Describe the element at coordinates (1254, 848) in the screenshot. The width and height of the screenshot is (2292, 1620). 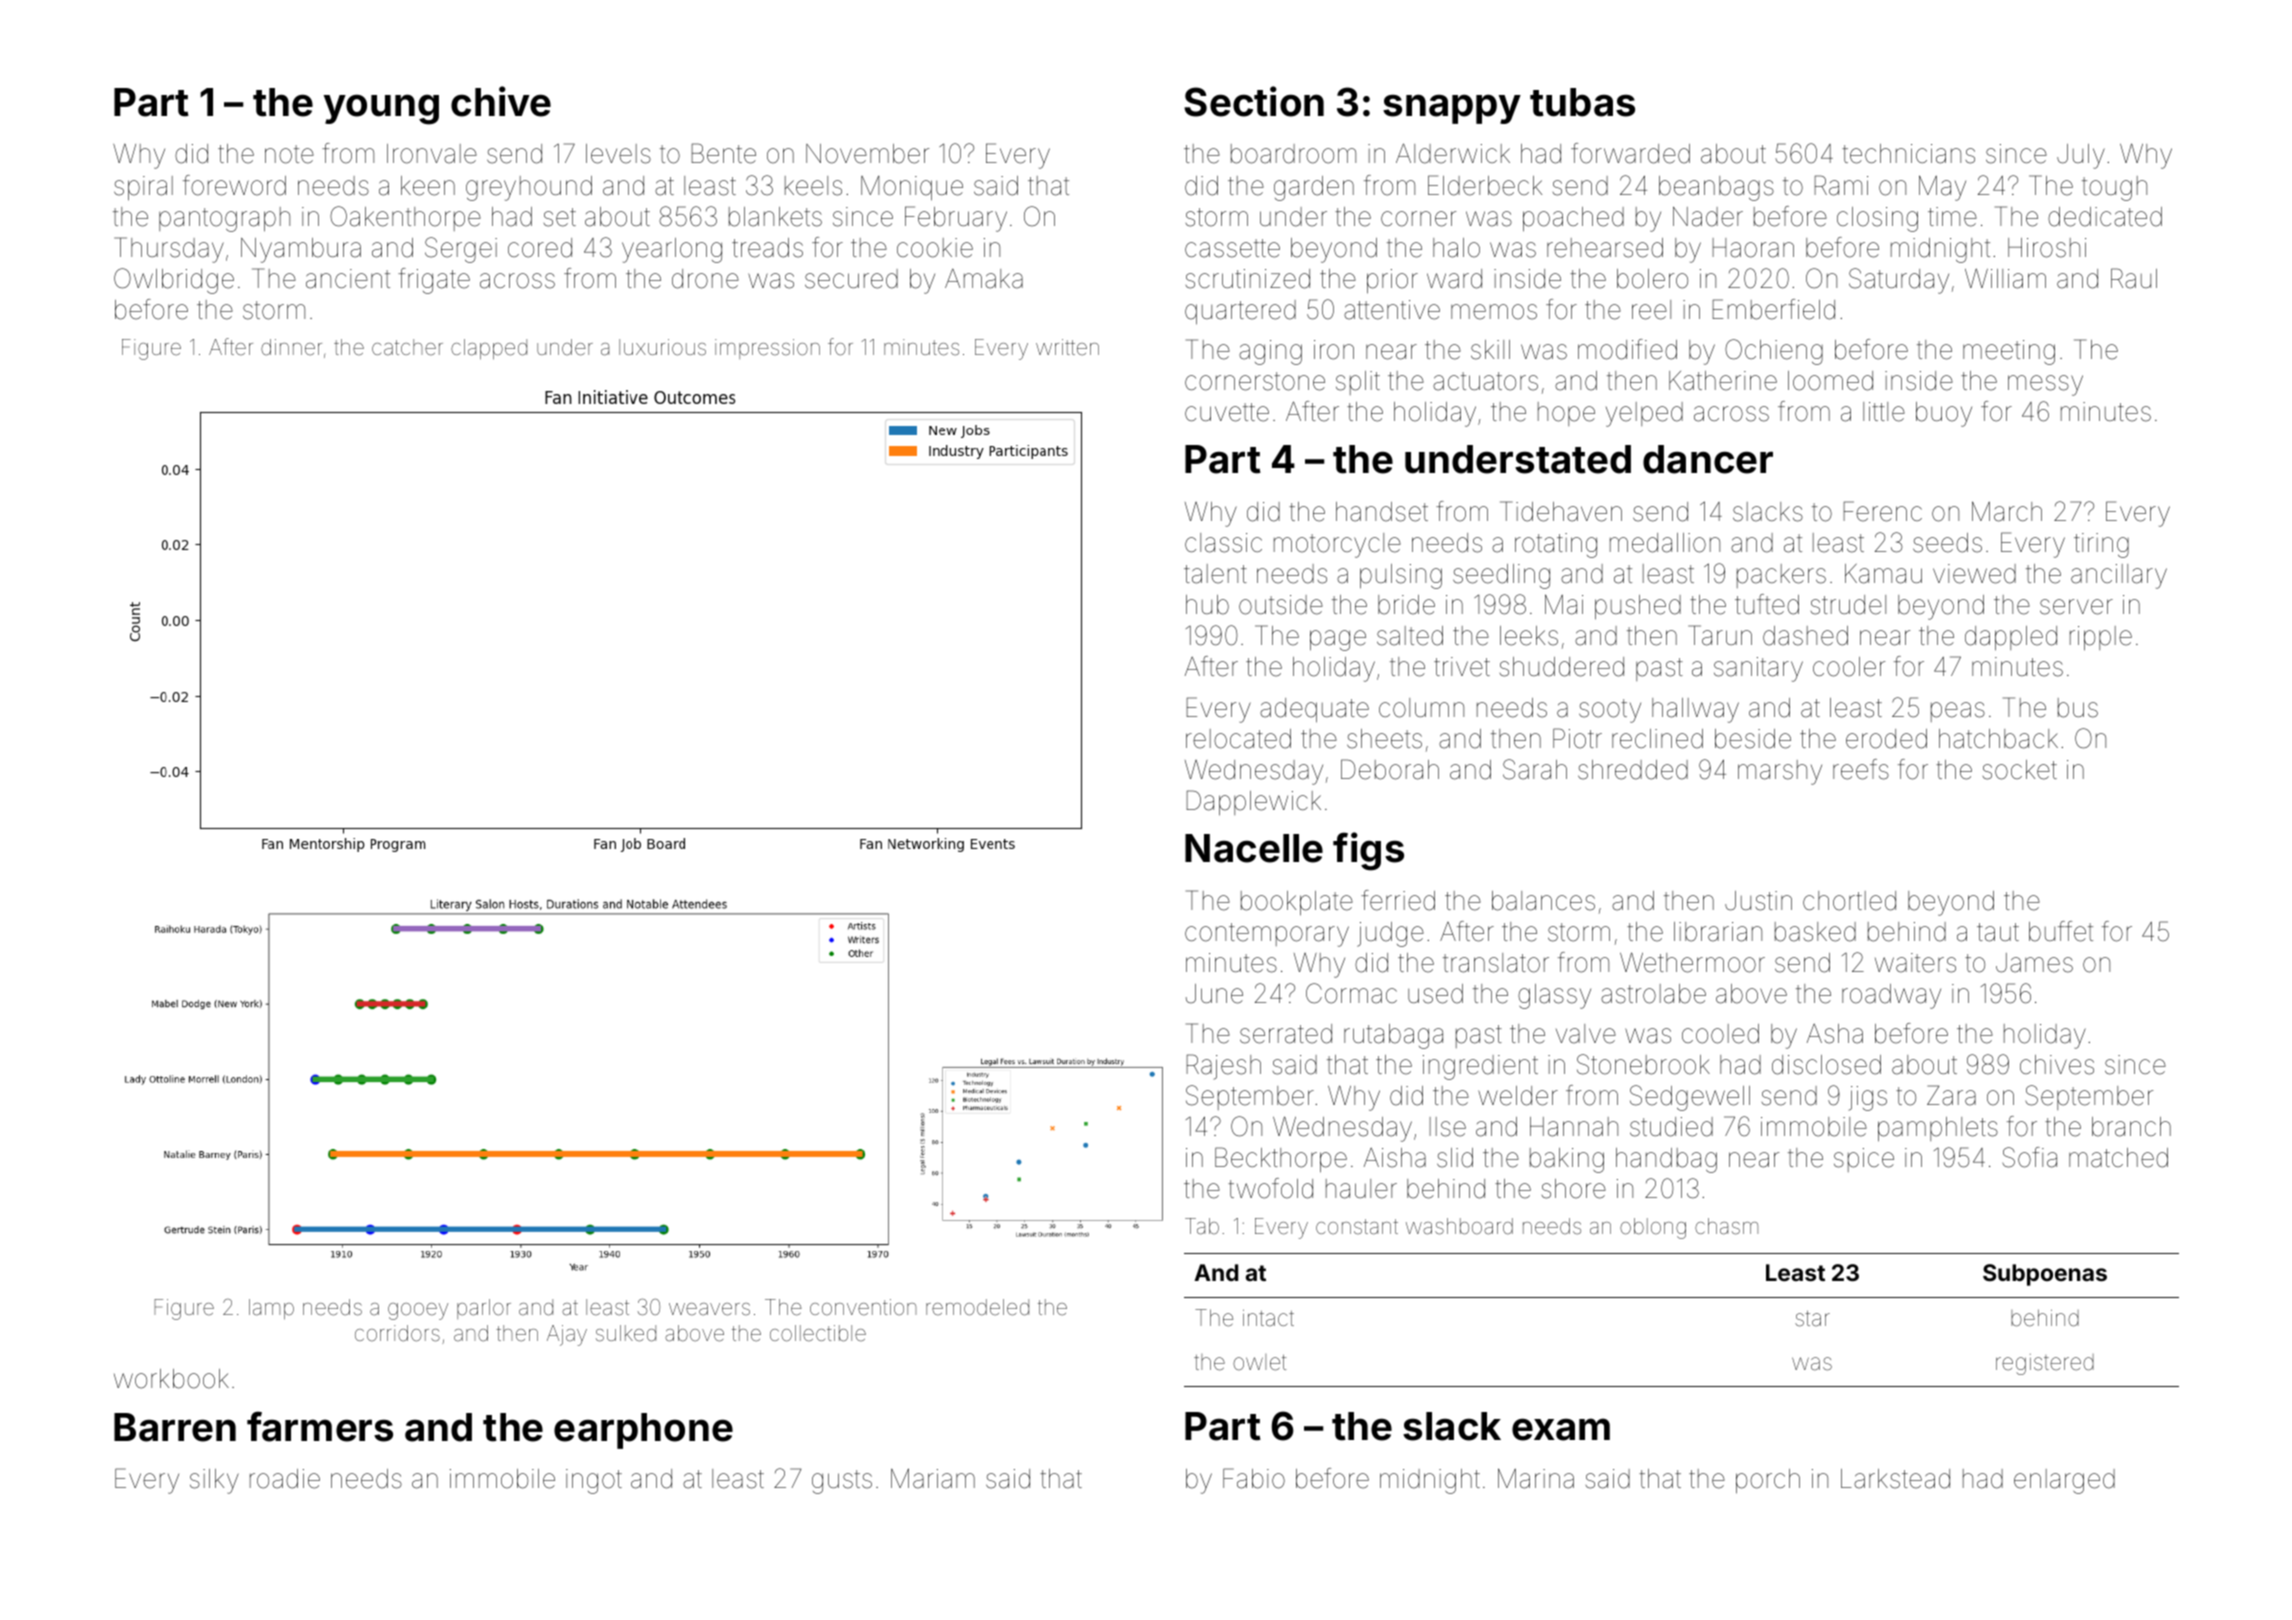
I see `Nacelle` at that location.
